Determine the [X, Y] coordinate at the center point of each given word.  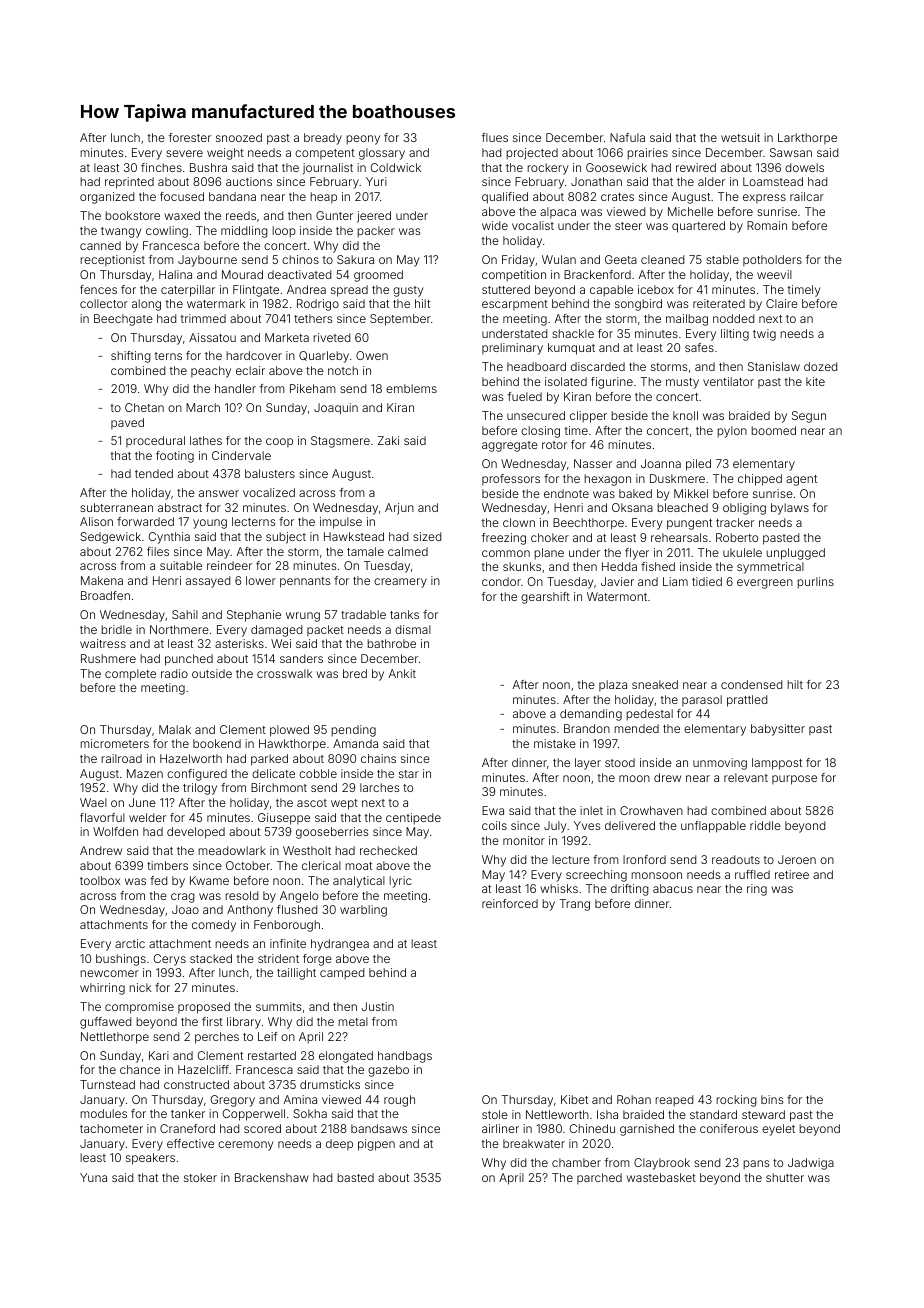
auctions [249, 181]
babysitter [778, 730]
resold [241, 895]
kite [815, 381]
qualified [505, 198]
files [158, 551]
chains [378, 758]
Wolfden [115, 831]
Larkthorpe [807, 138]
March [203, 407]
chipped [760, 480]
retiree [792, 874]
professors [511, 479]
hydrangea [340, 945]
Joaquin [336, 409]
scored [262, 1128]
